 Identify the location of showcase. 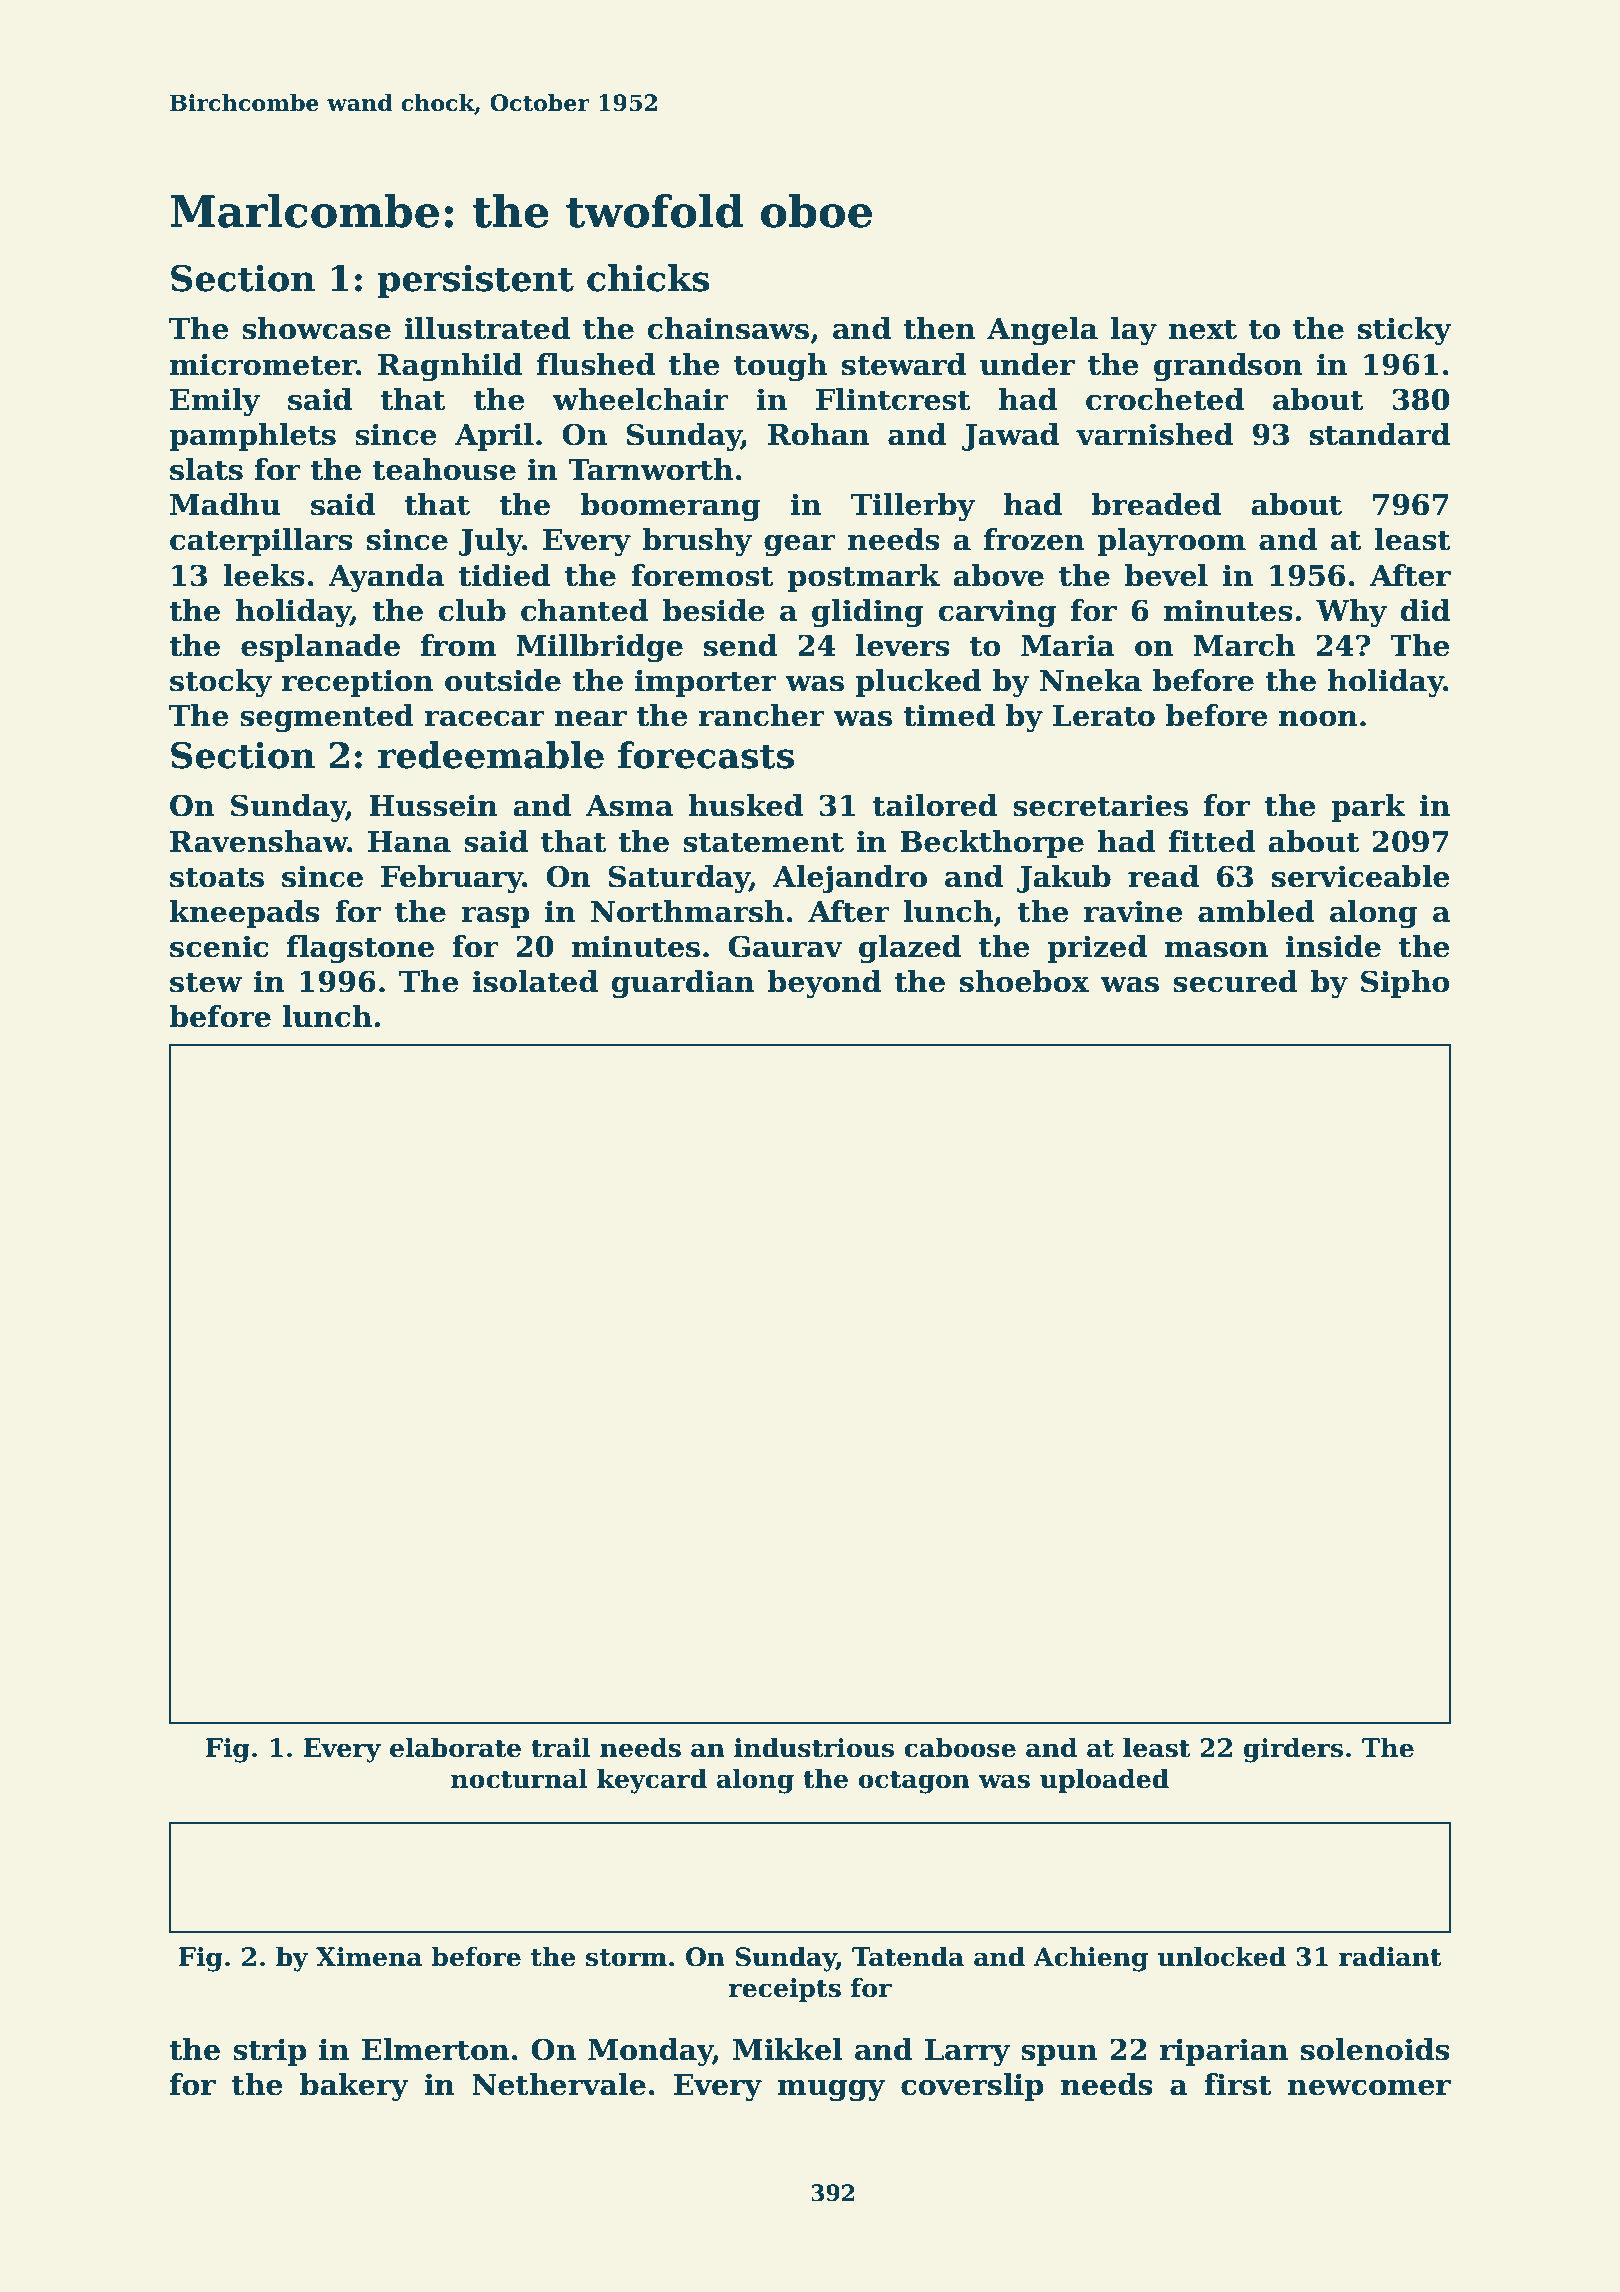
(316, 328).
